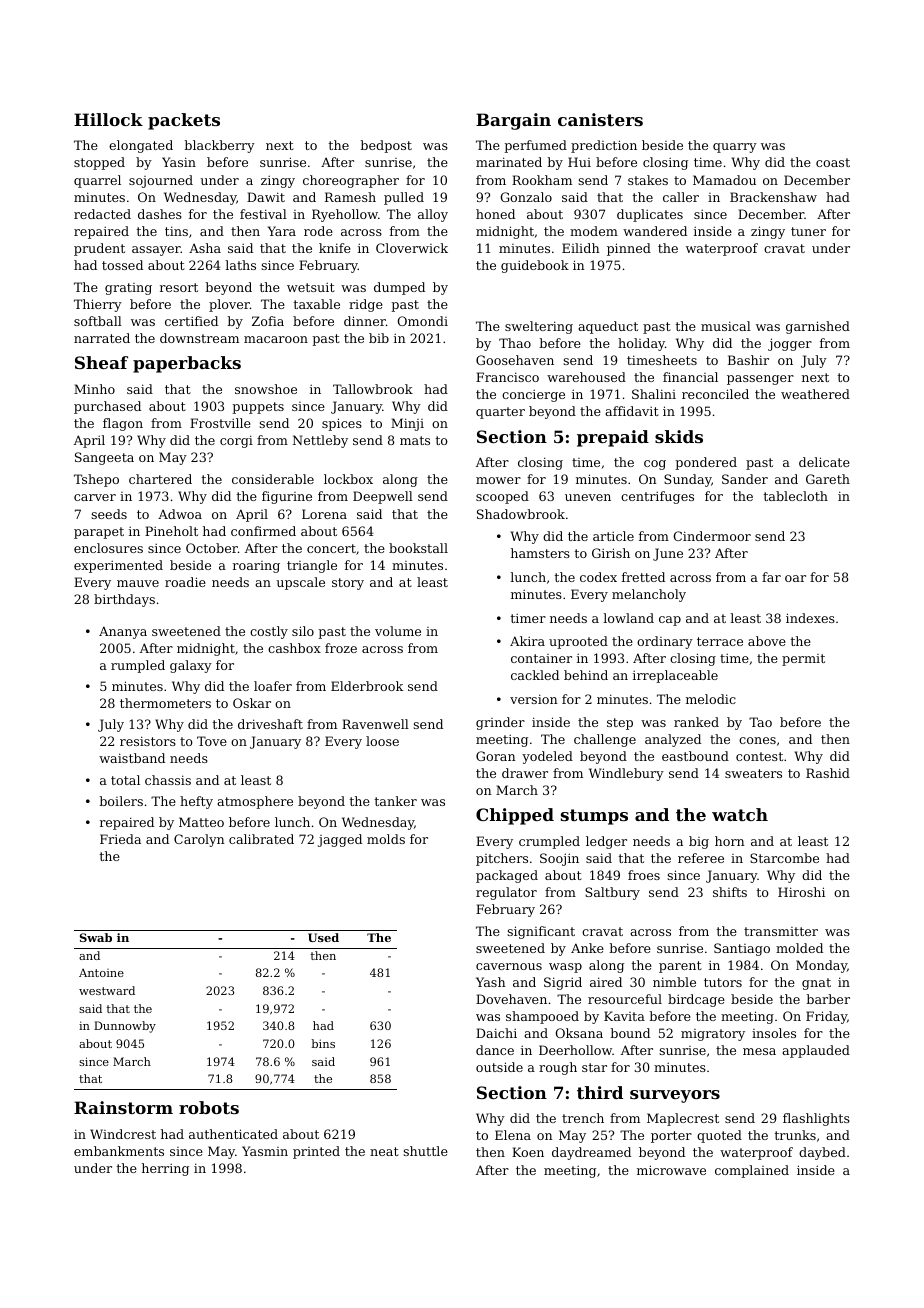  Describe the element at coordinates (265, 1151) in the document. I see `Yasmin` at that location.
